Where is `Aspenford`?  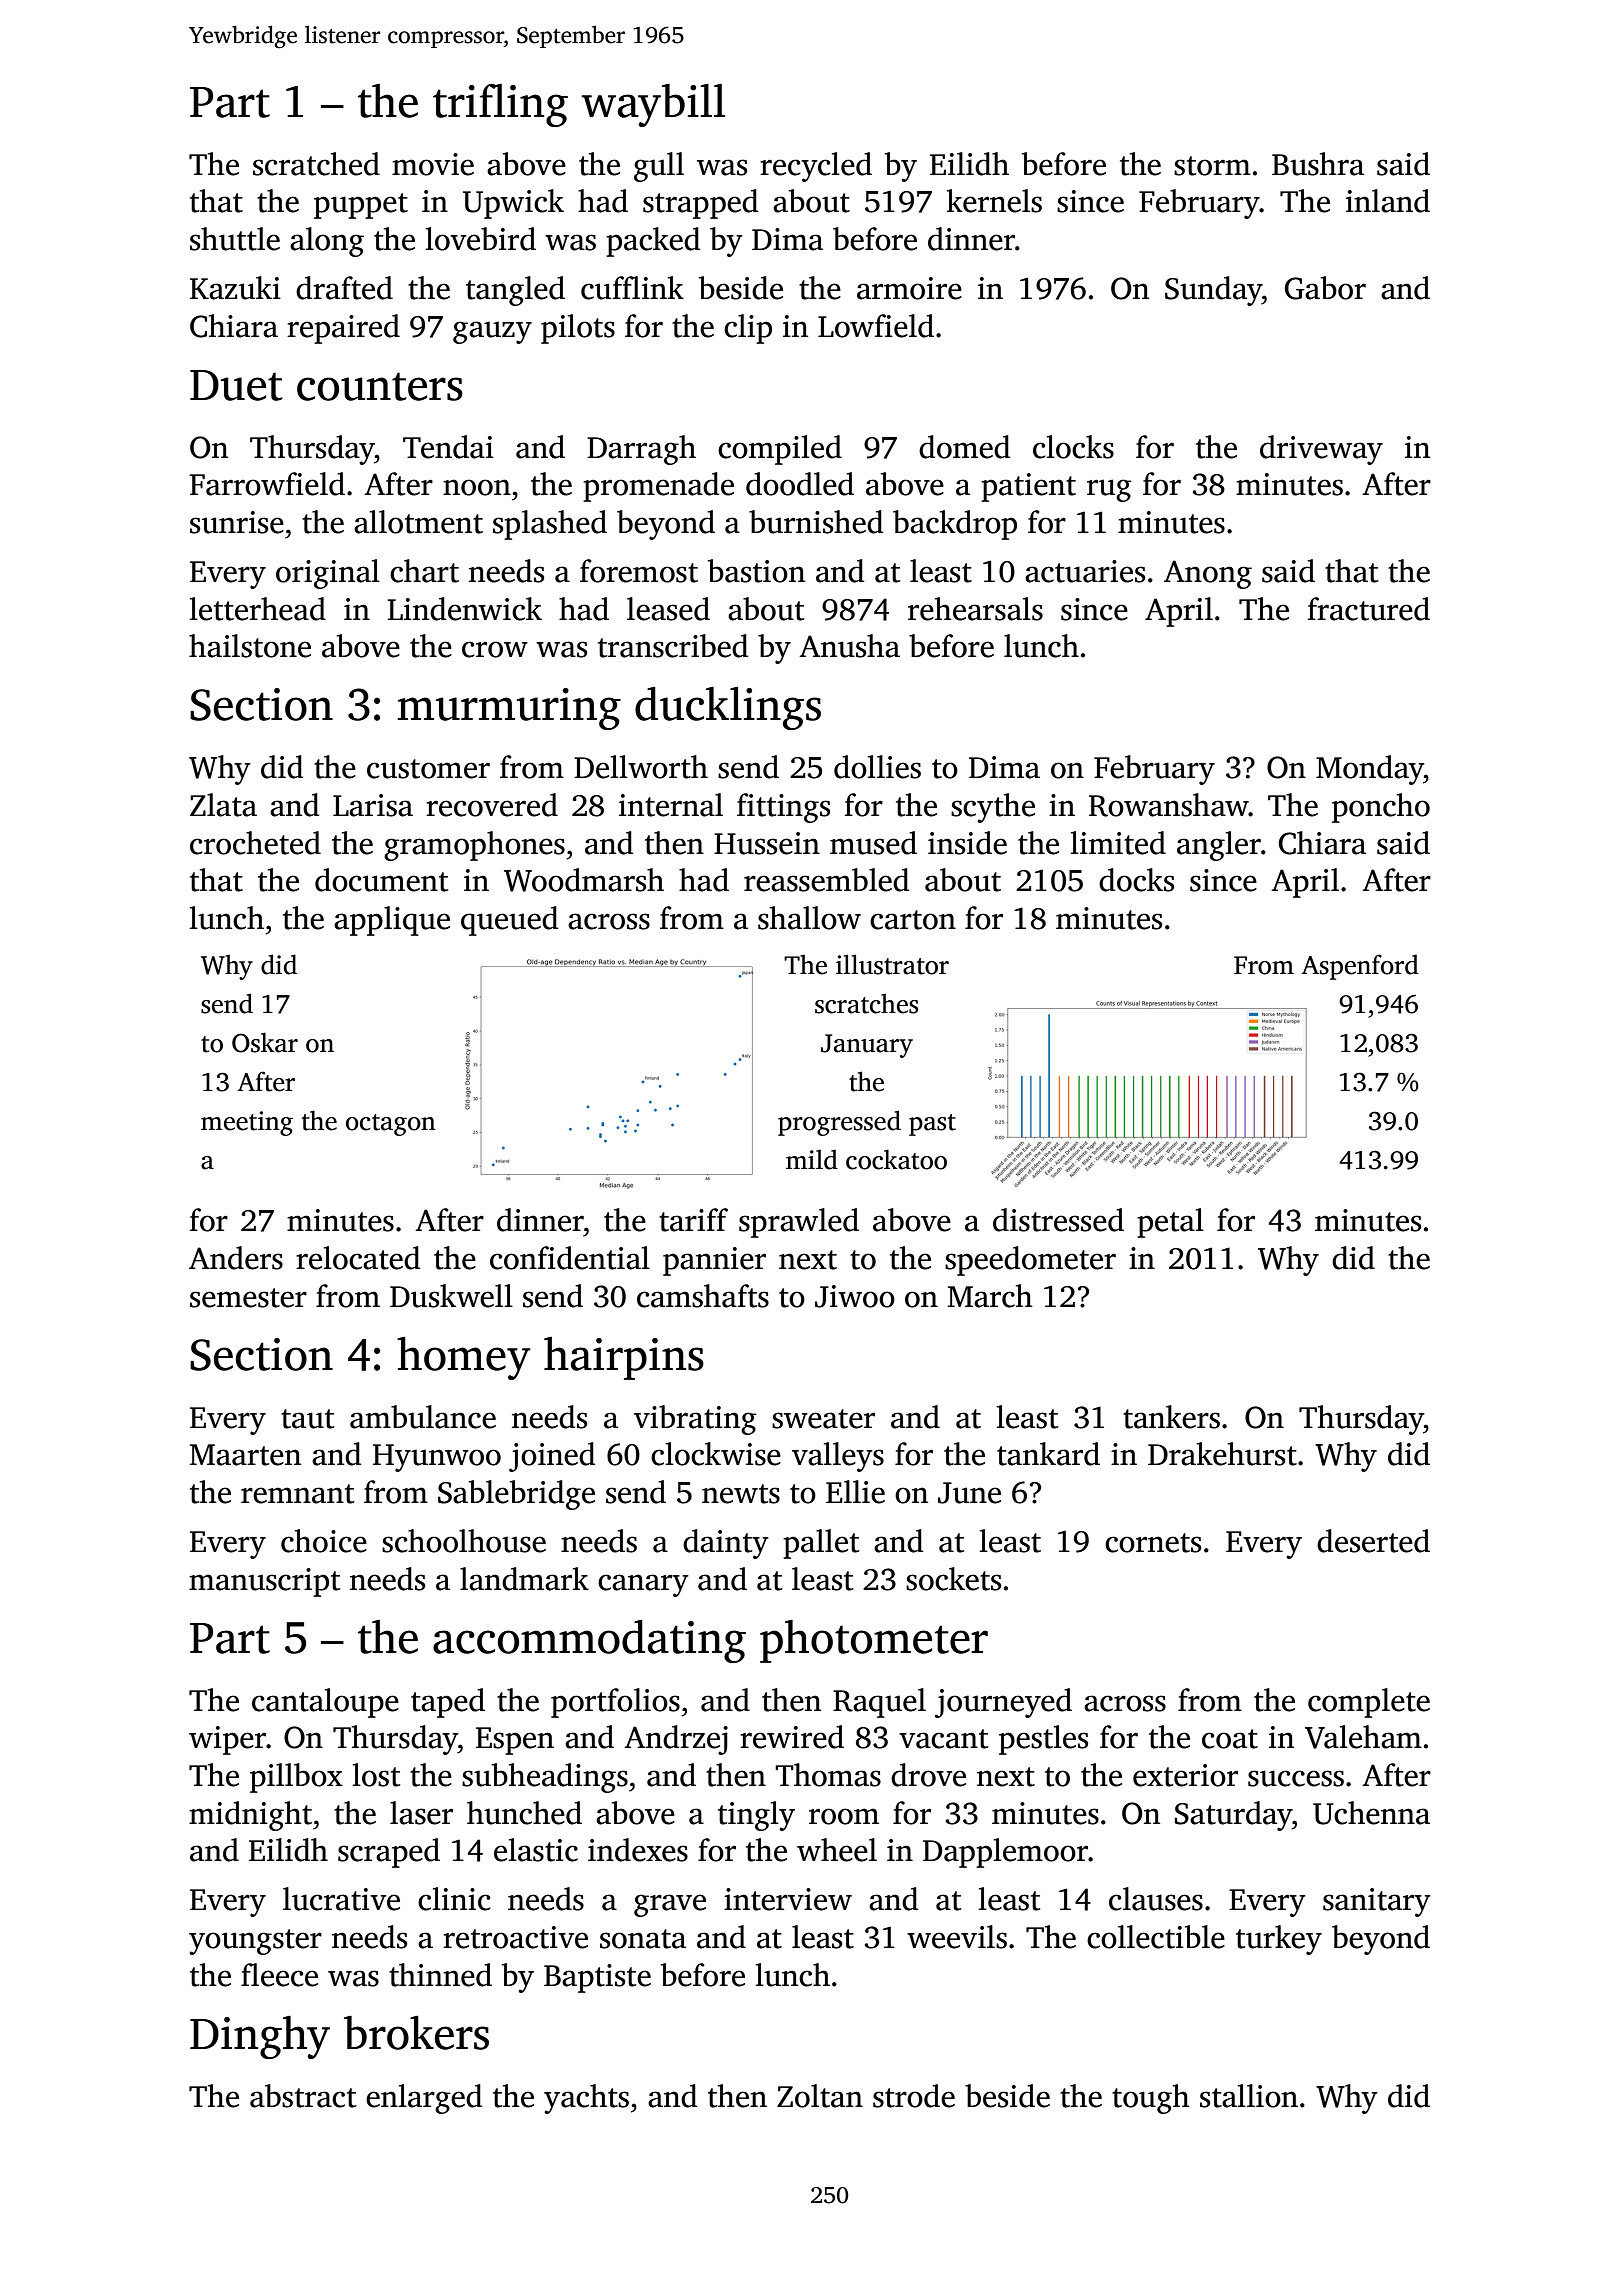
Aspenford is located at coordinates (1360, 967).
